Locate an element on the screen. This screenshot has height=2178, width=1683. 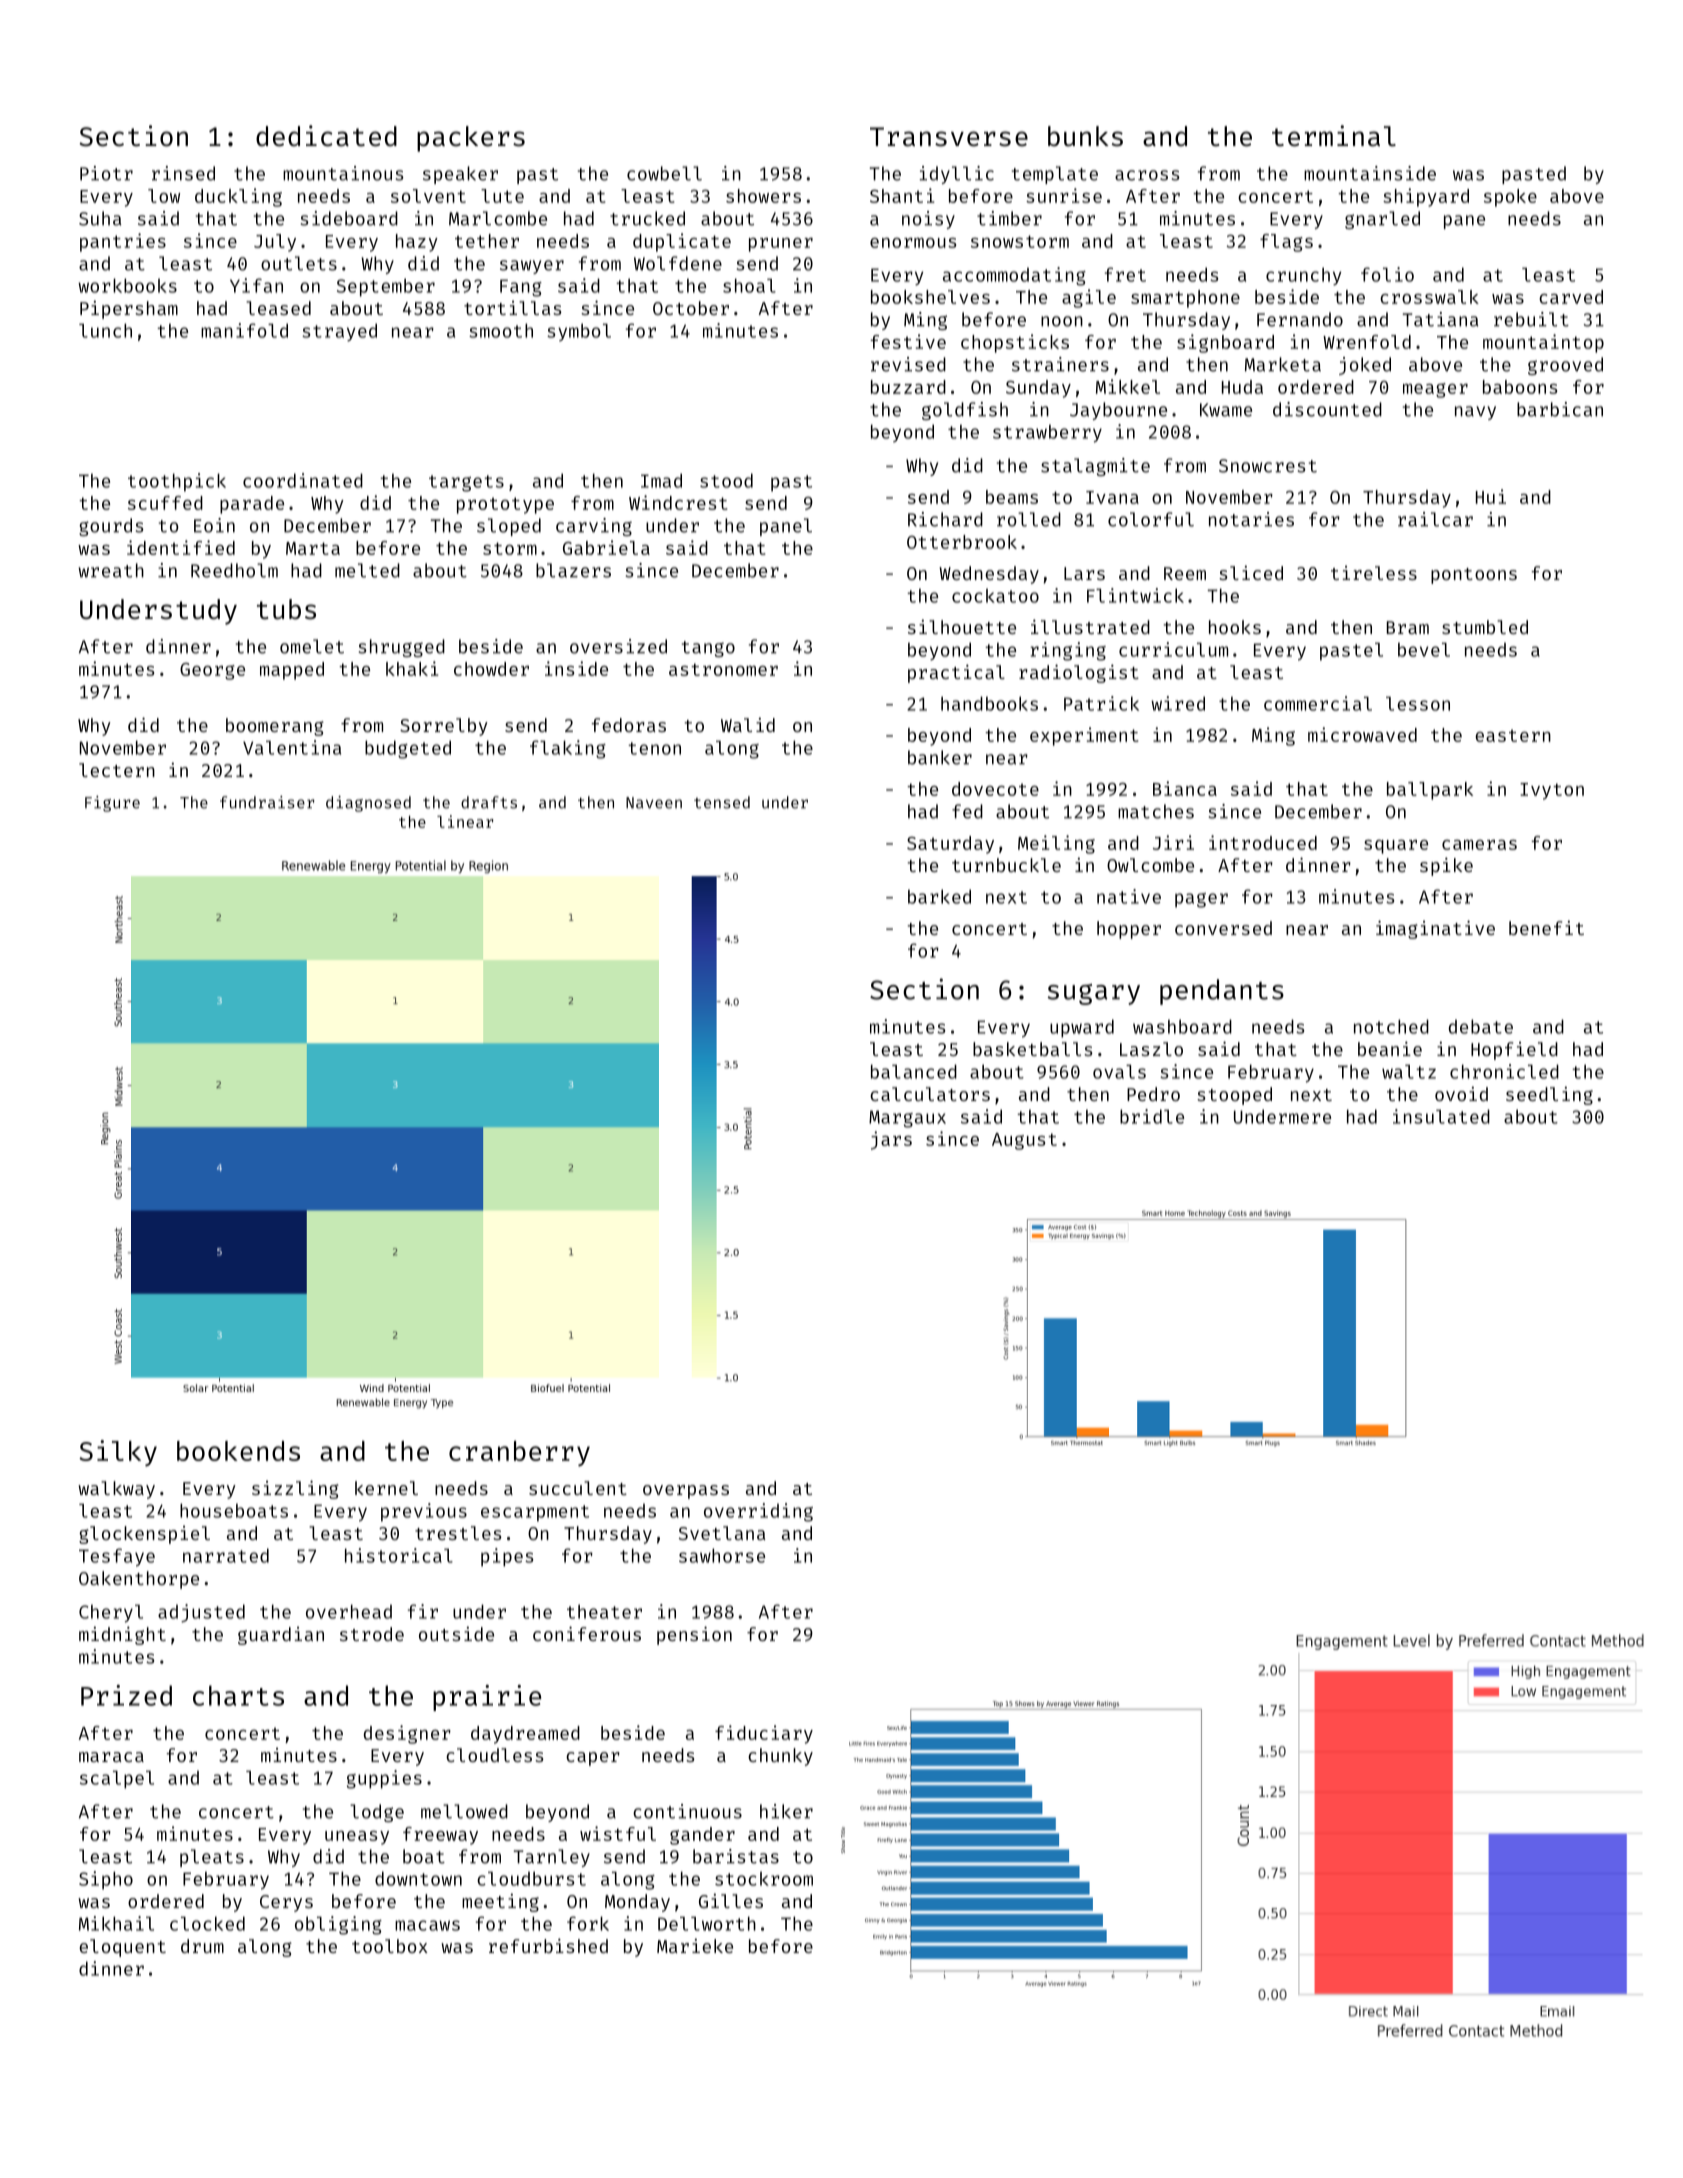
blazers is located at coordinates (573, 570).
